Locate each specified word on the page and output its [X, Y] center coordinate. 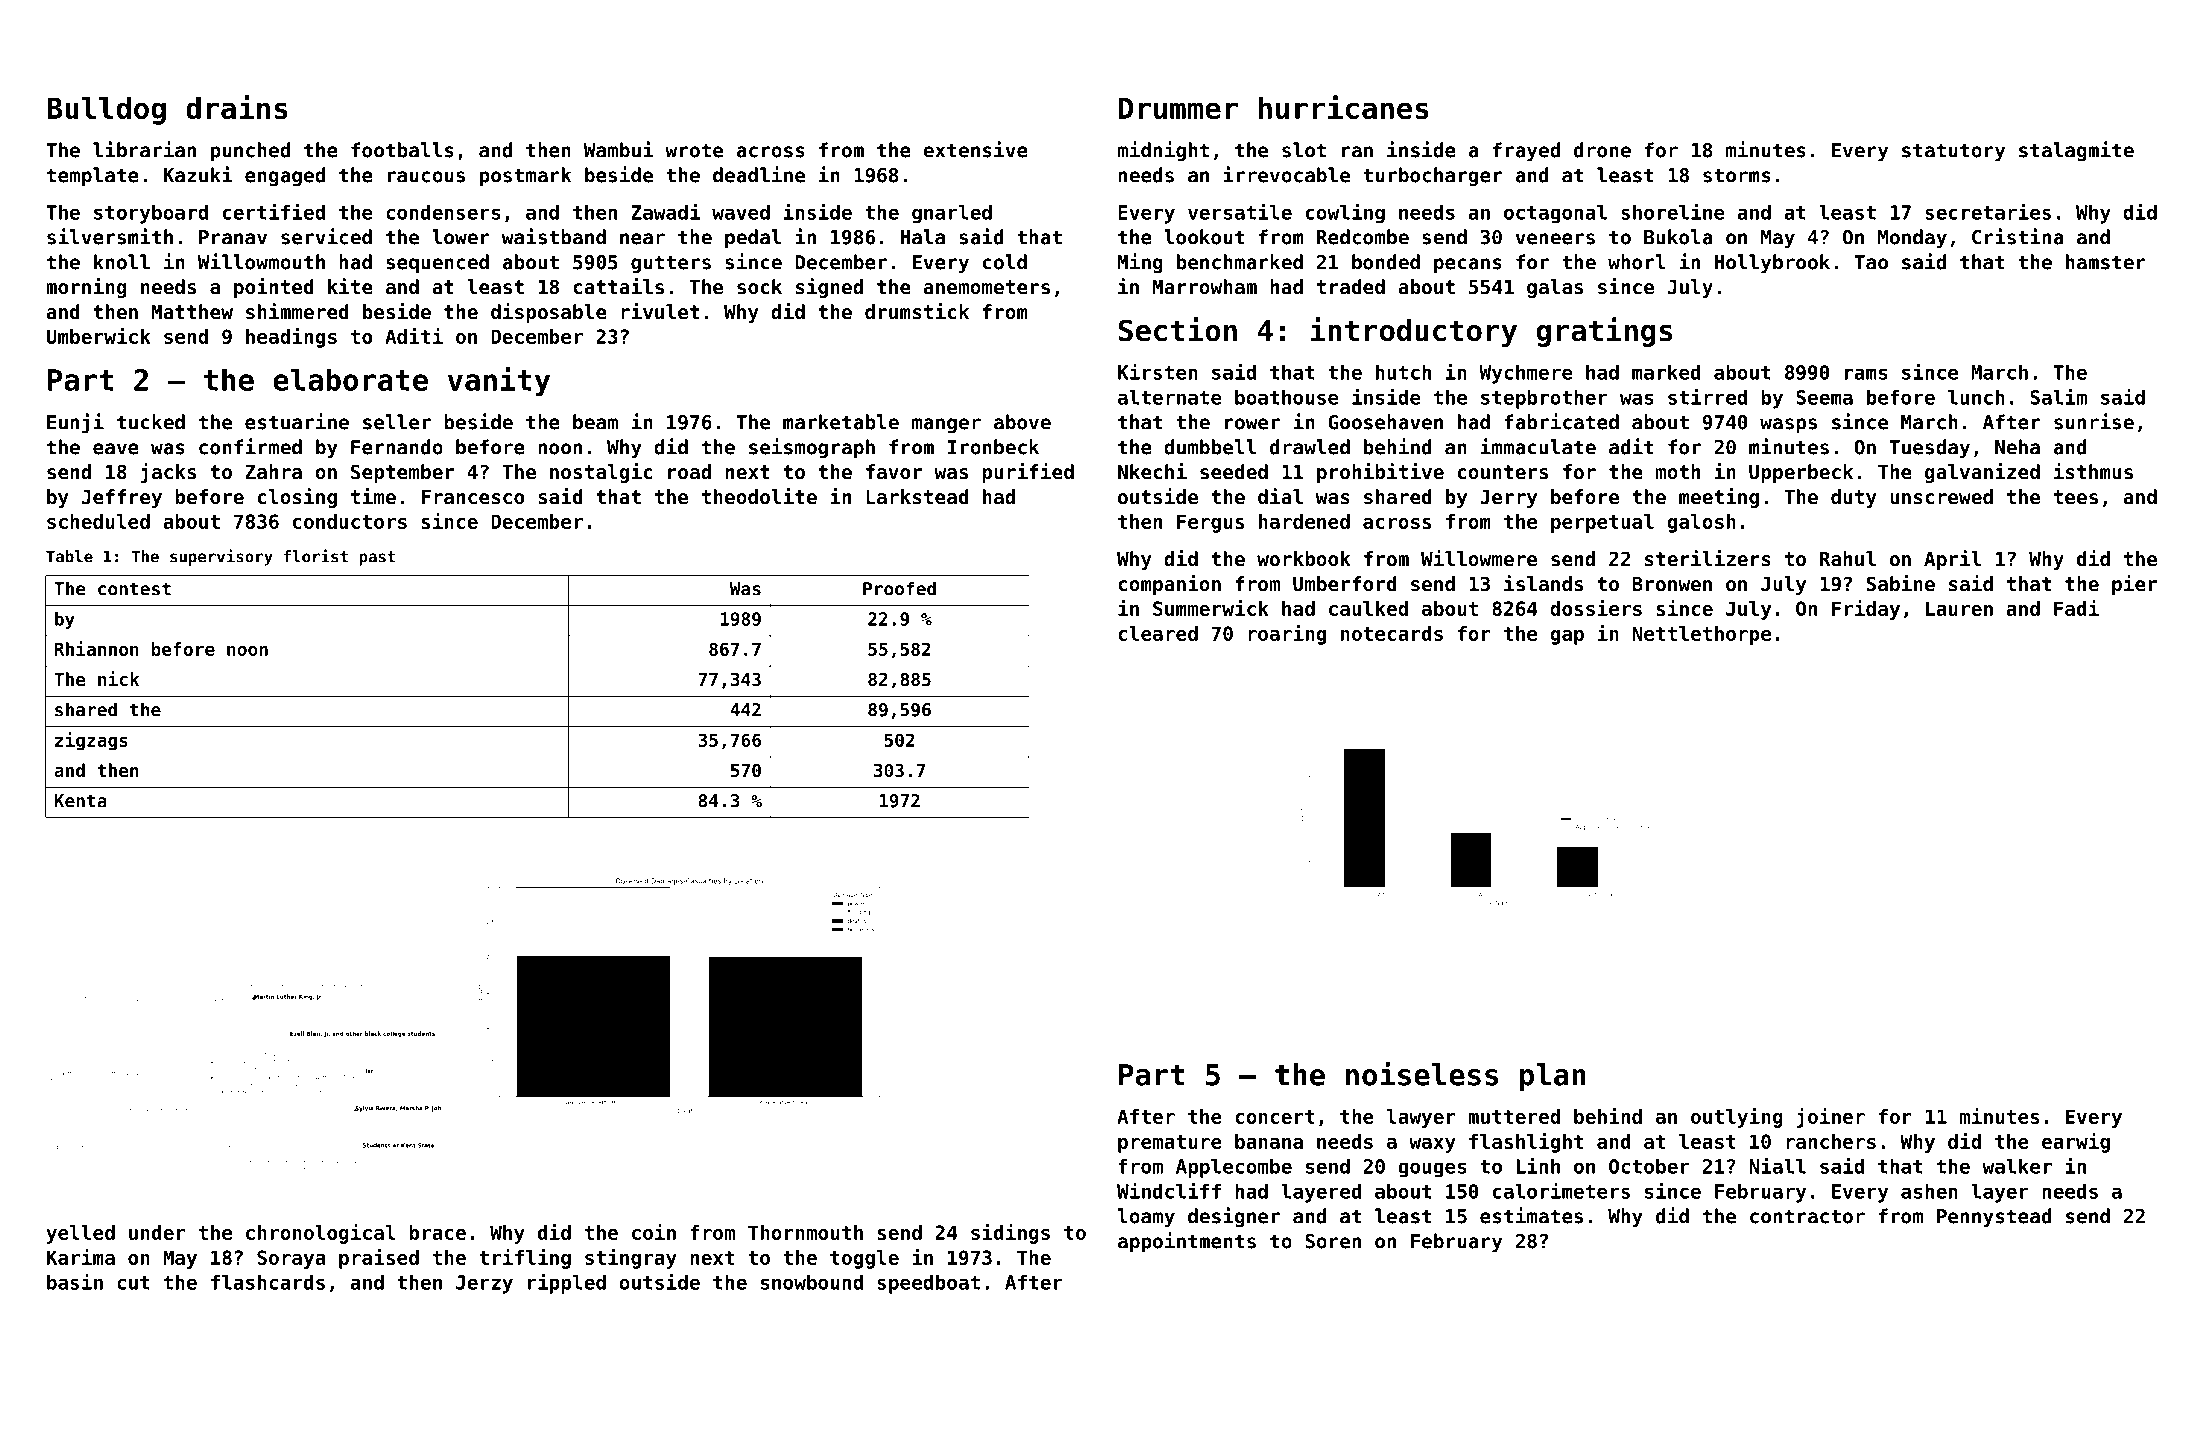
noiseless [1422, 1073]
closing [297, 498]
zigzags [91, 741]
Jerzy [484, 1284]
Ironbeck [993, 447]
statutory [1953, 152]
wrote [694, 150]
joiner [1830, 1118]
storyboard [151, 214]
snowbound [812, 1282]
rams [1866, 374]
